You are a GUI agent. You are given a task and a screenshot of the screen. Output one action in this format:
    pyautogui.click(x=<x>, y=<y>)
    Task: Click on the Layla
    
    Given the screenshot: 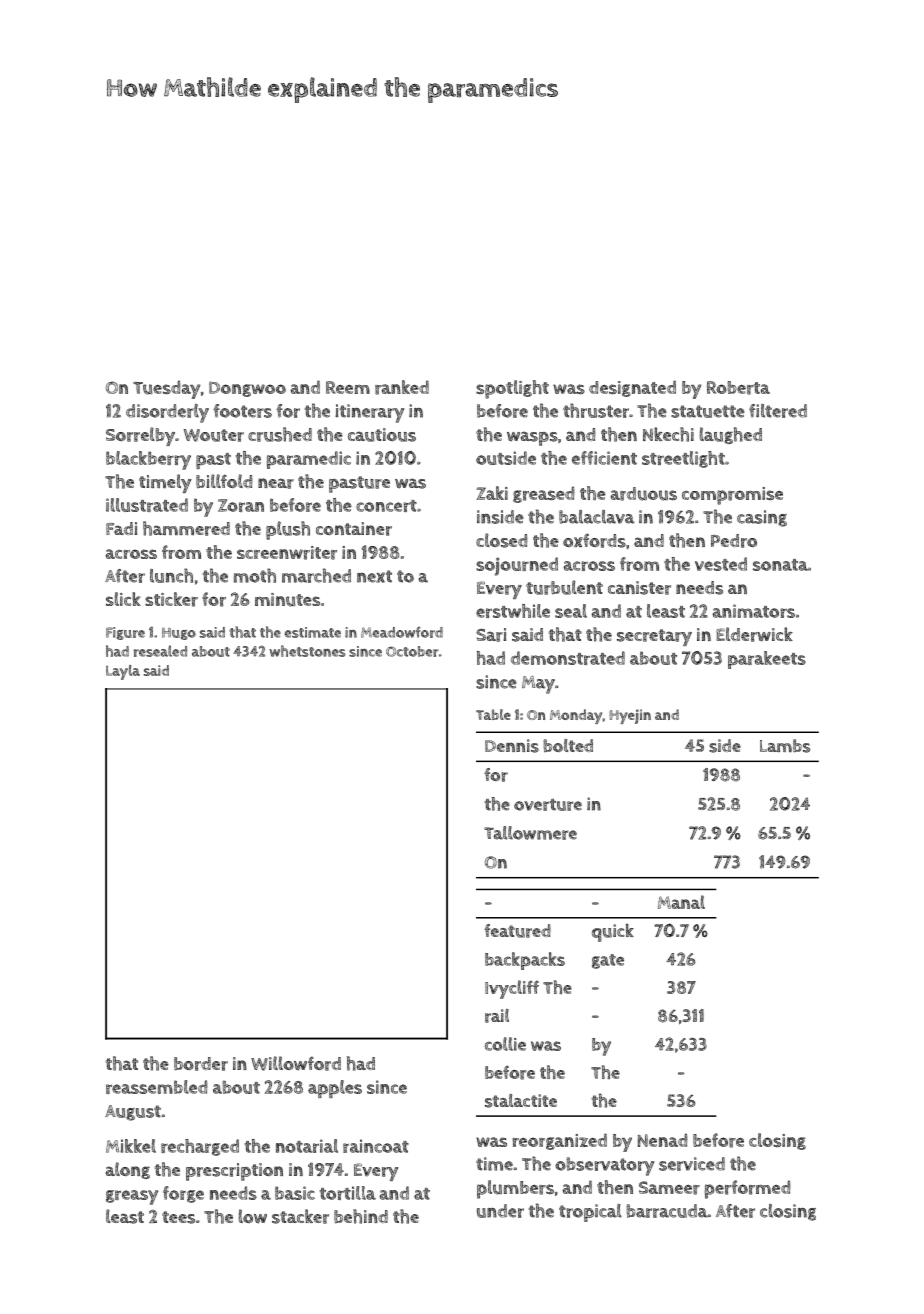 What is the action you would take?
    pyautogui.click(x=123, y=672)
